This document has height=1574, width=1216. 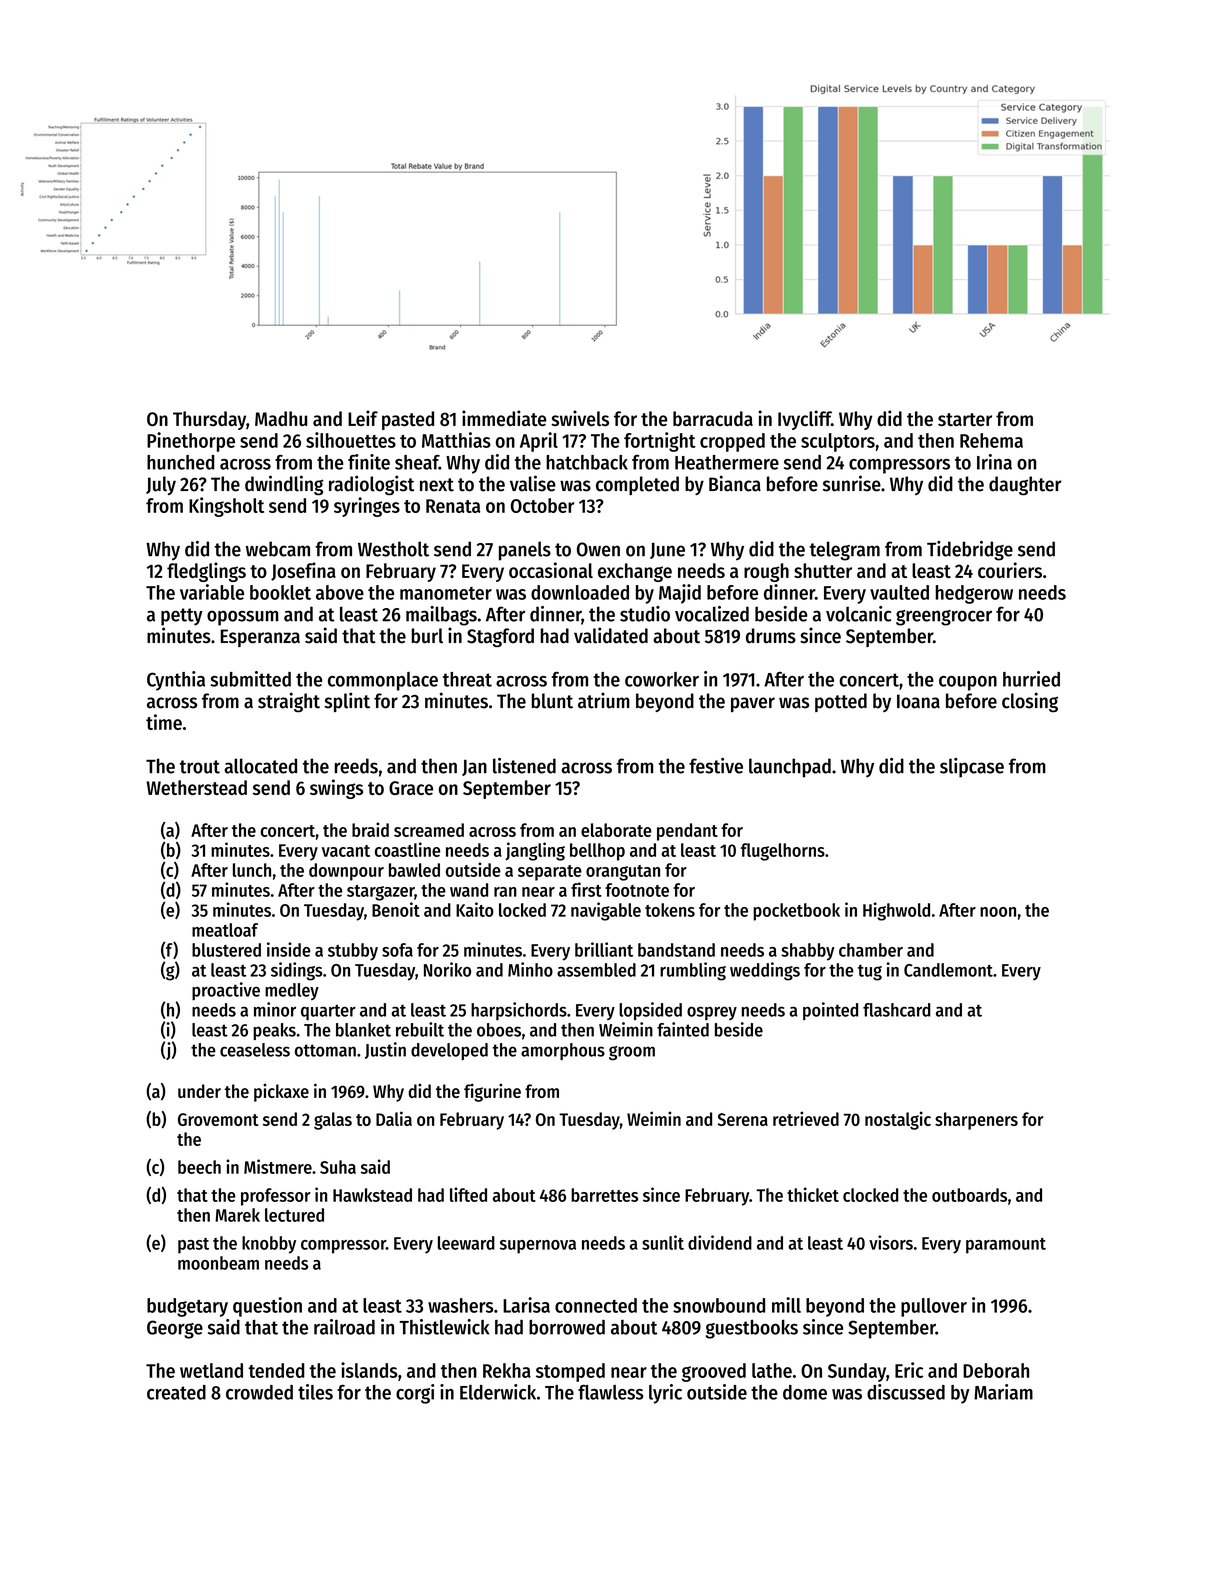 What do you see at coordinates (597, 852) in the document?
I see `bellhop` at bounding box center [597, 852].
